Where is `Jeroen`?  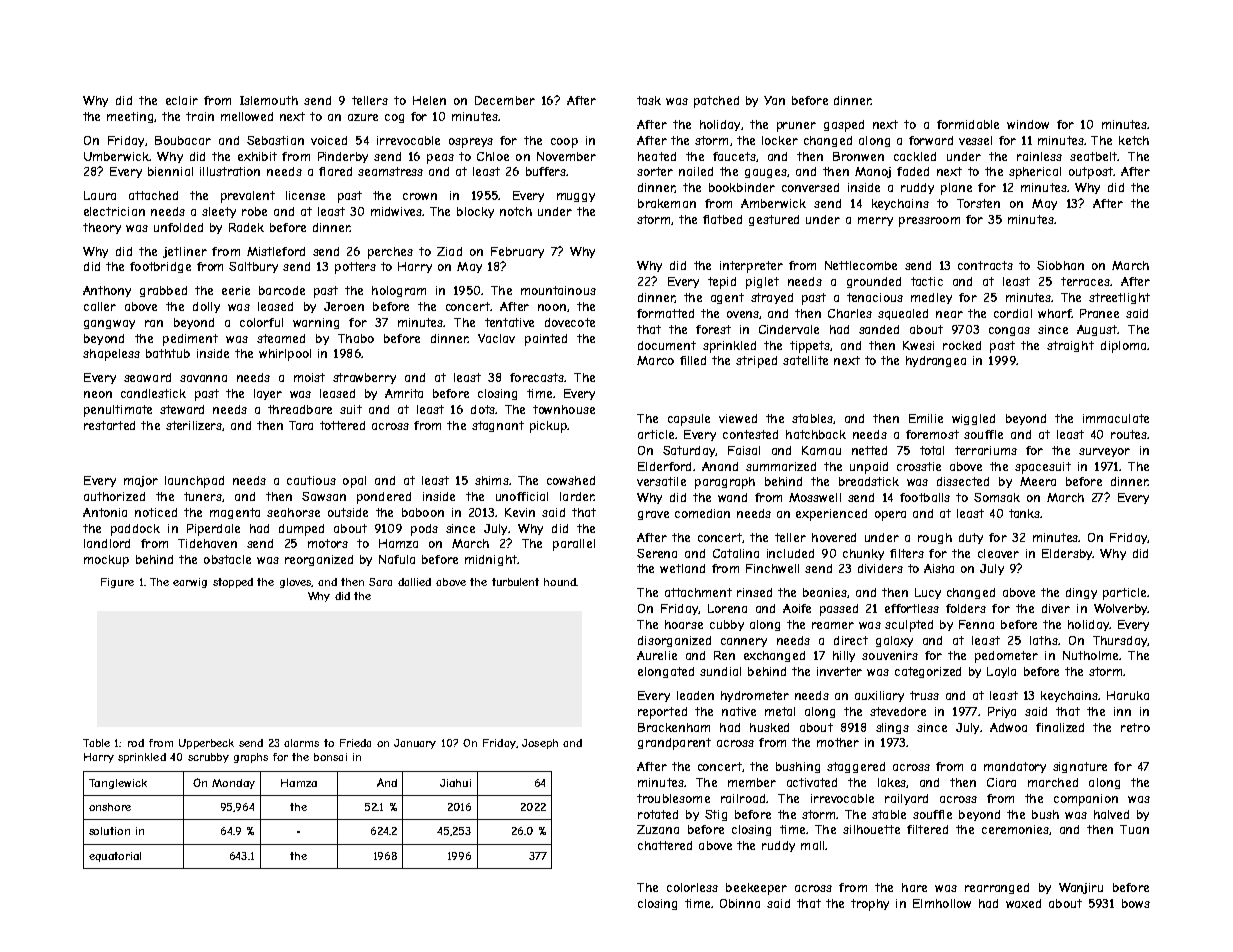 Jeroen is located at coordinates (344, 306).
